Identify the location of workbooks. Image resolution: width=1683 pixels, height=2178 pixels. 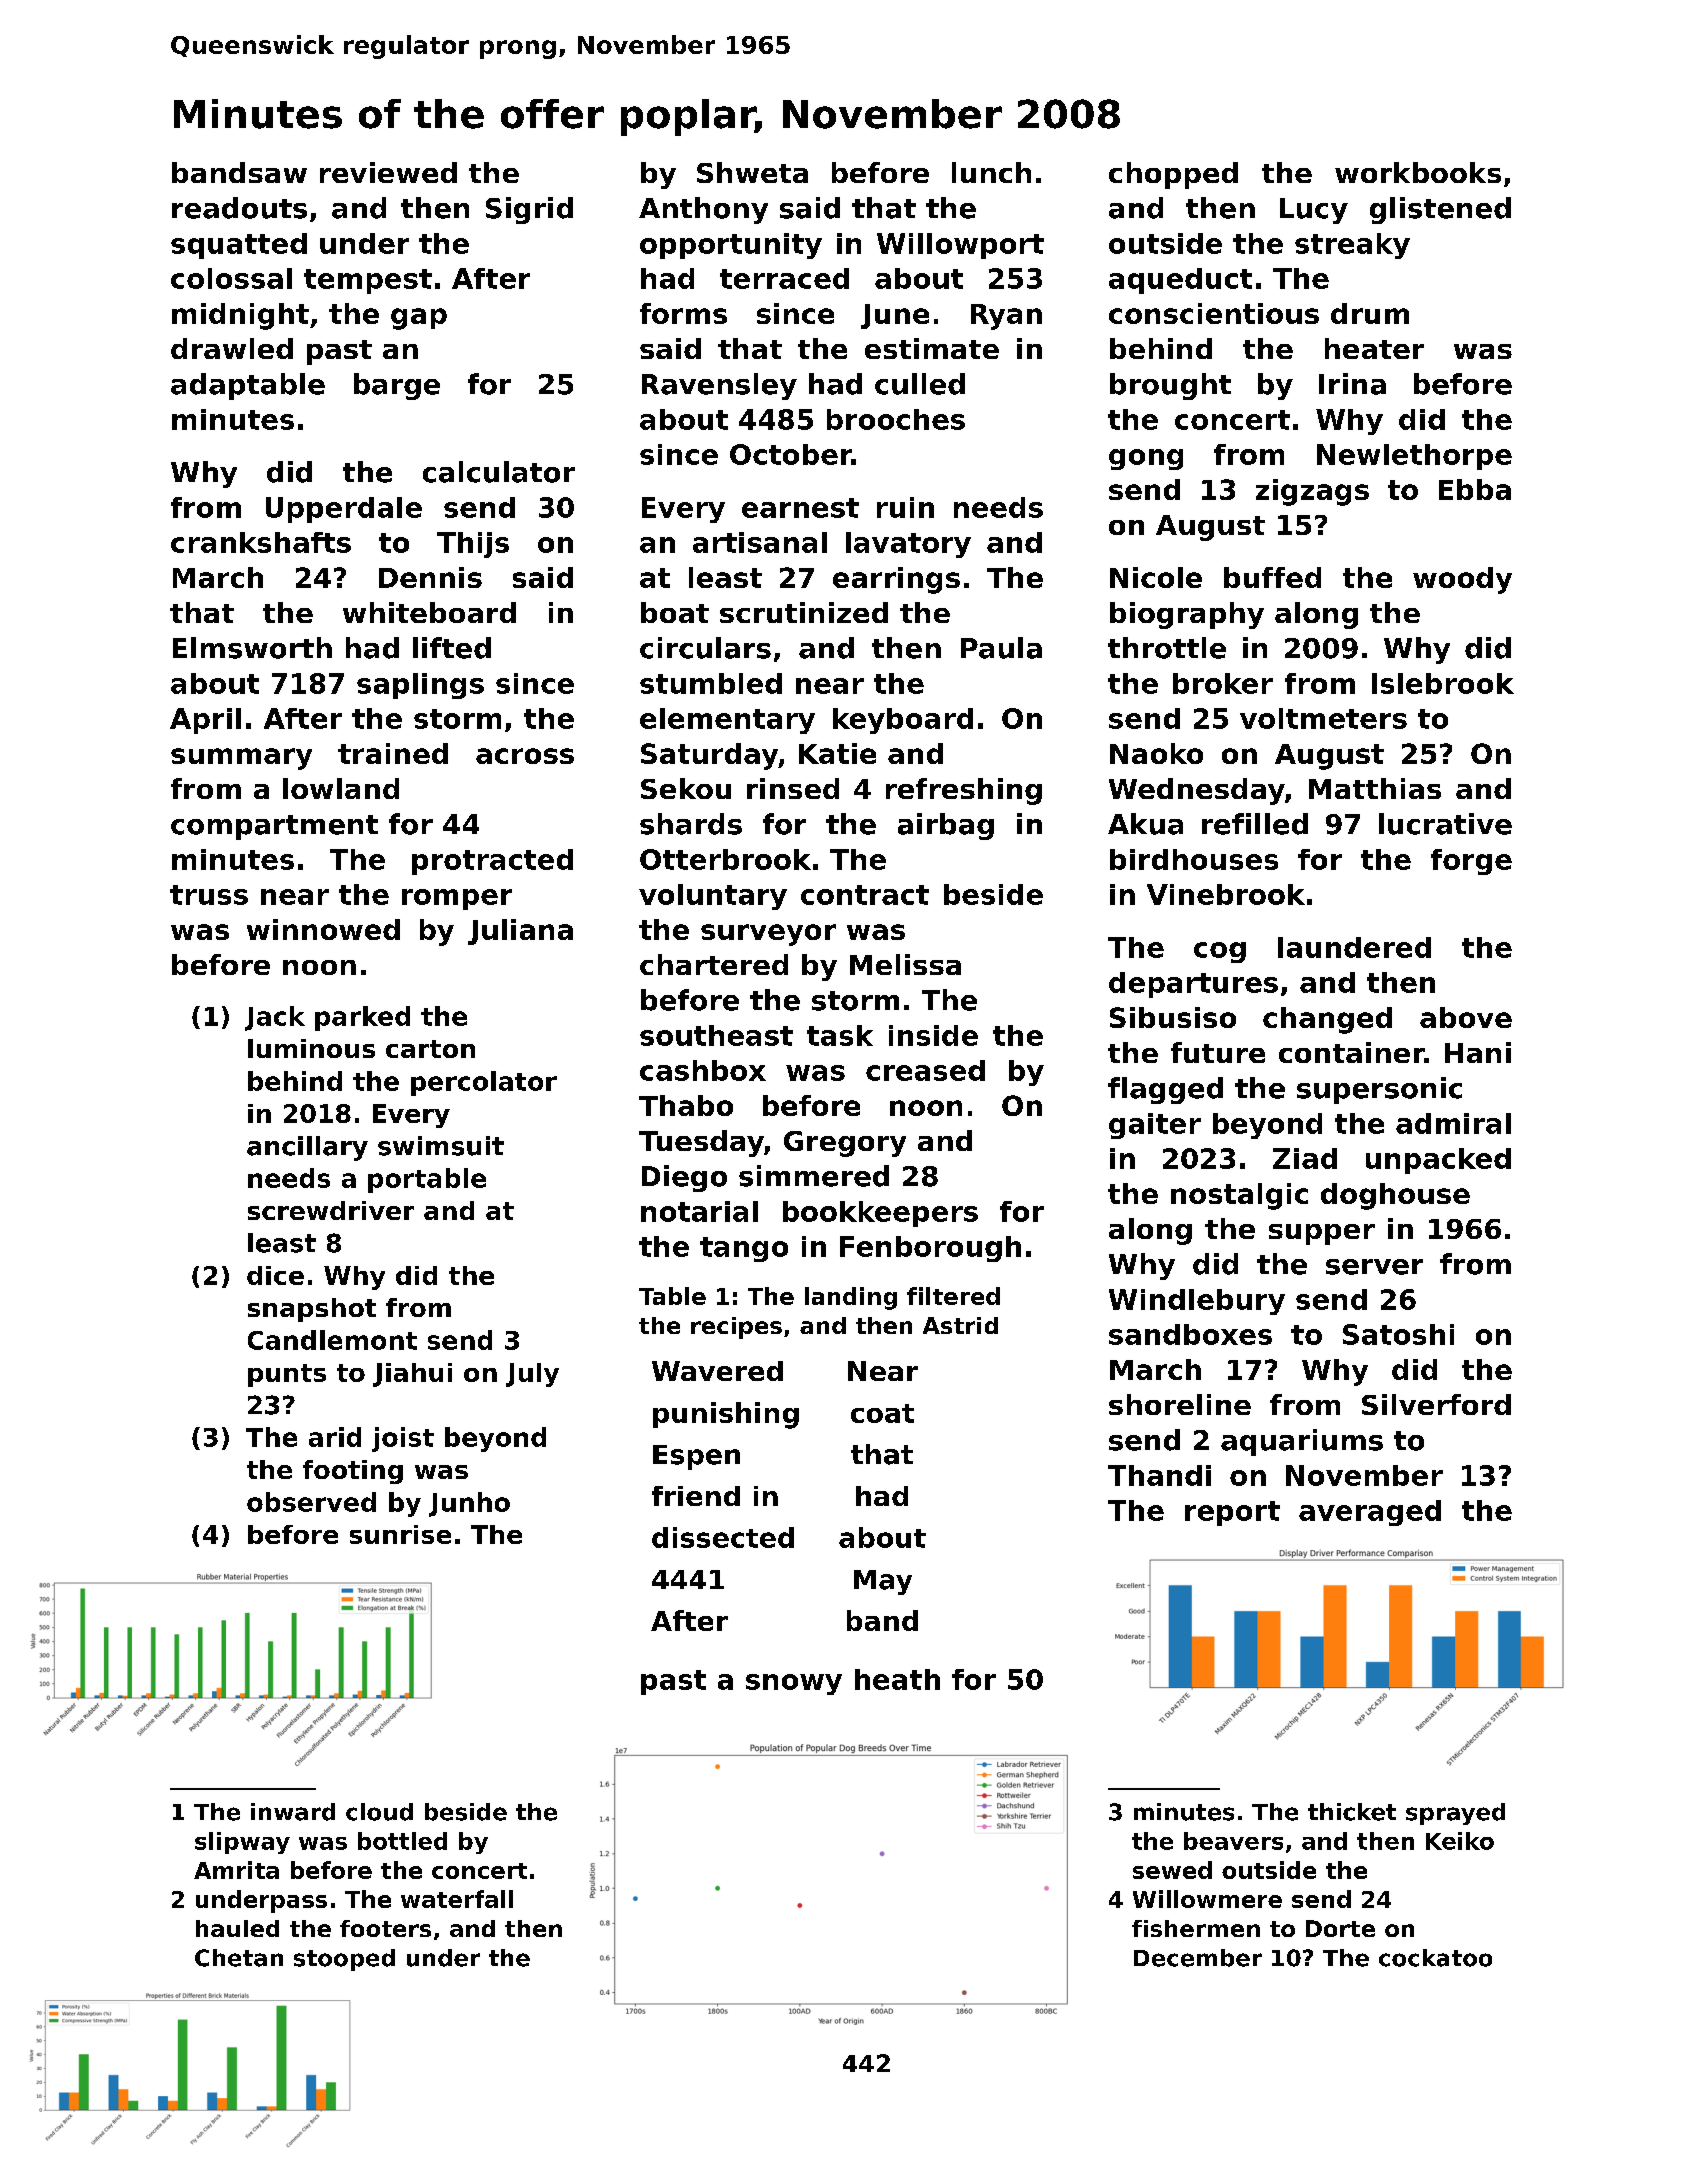
(1418, 172).
